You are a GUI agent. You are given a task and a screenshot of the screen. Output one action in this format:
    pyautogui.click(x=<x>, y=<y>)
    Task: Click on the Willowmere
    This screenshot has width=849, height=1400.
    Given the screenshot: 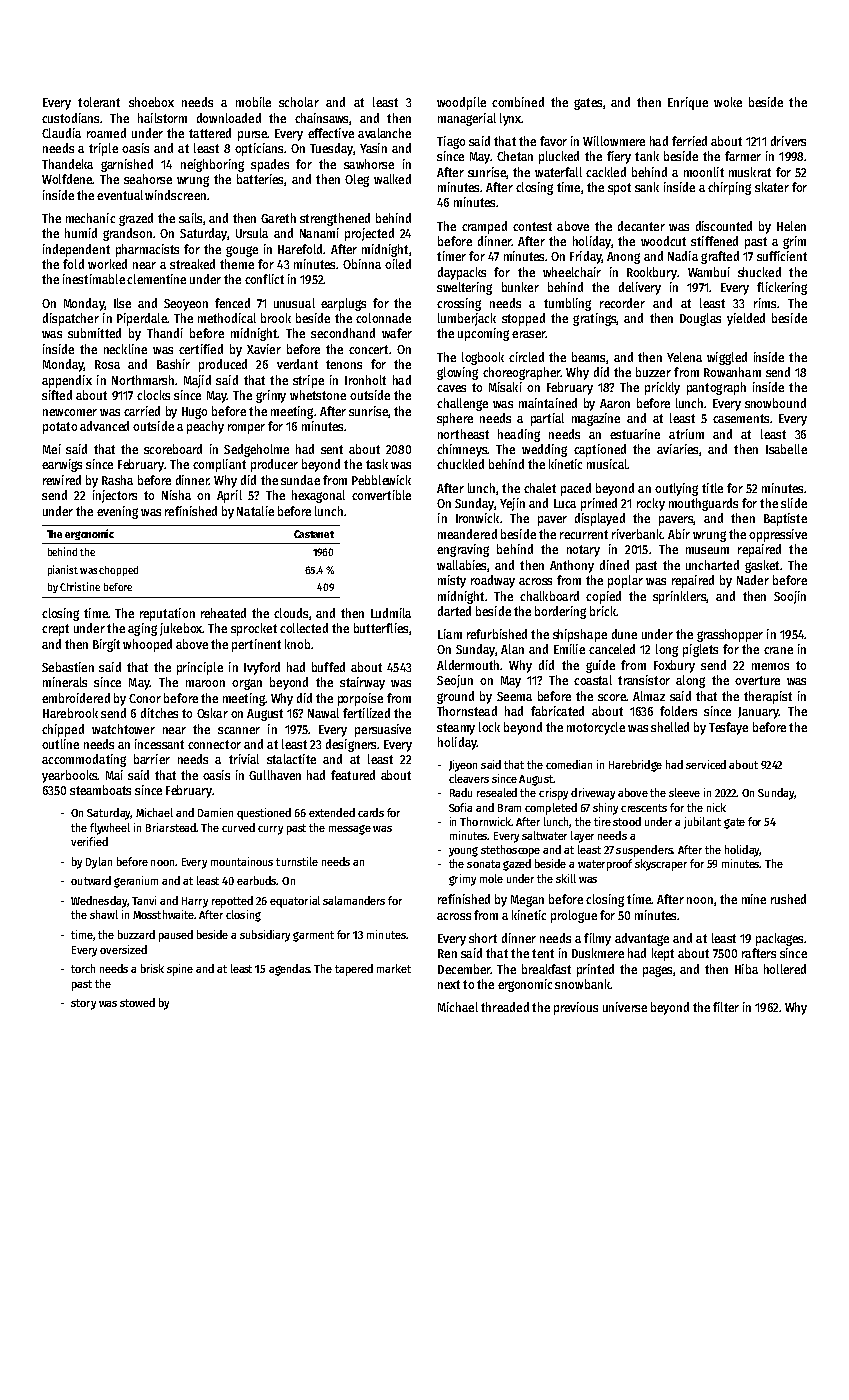 What is the action you would take?
    pyautogui.click(x=614, y=141)
